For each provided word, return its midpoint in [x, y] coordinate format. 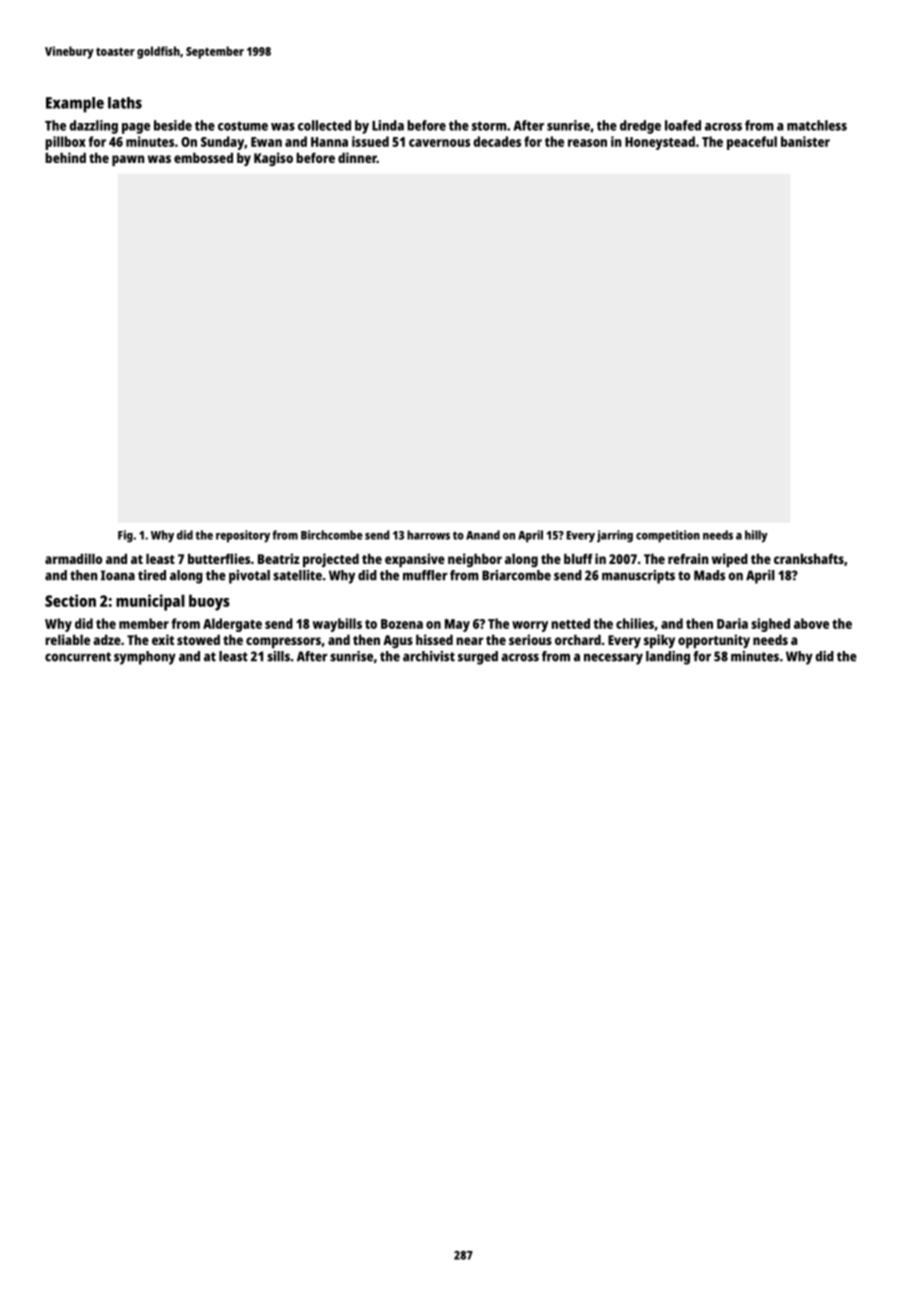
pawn [128, 160]
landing [668, 658]
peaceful [752, 143]
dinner [357, 157]
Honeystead [660, 143]
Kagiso [273, 159]
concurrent [78, 657]
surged [478, 658]
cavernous [439, 143]
